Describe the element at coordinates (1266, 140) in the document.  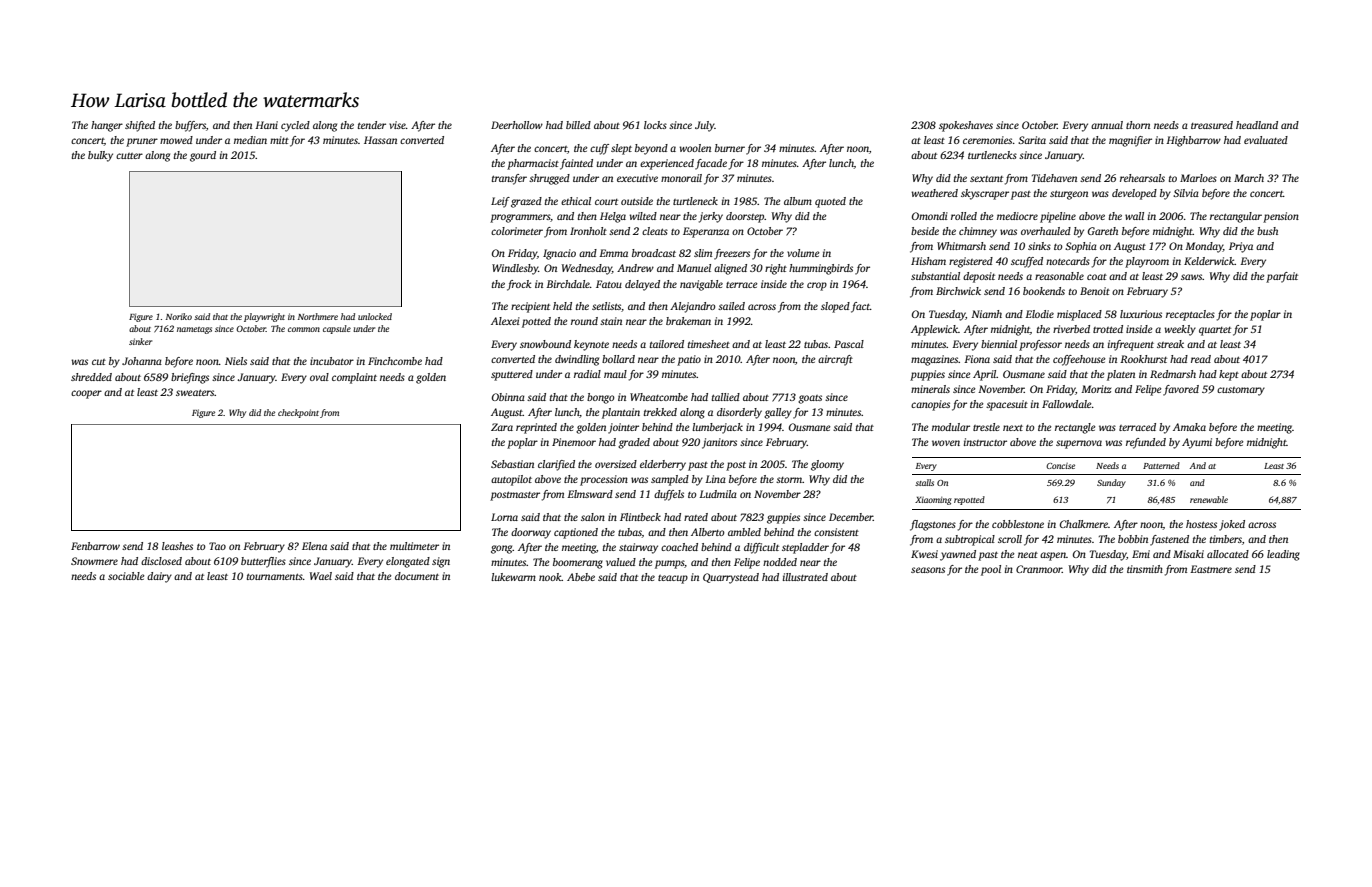
I see `evaluated` at that location.
